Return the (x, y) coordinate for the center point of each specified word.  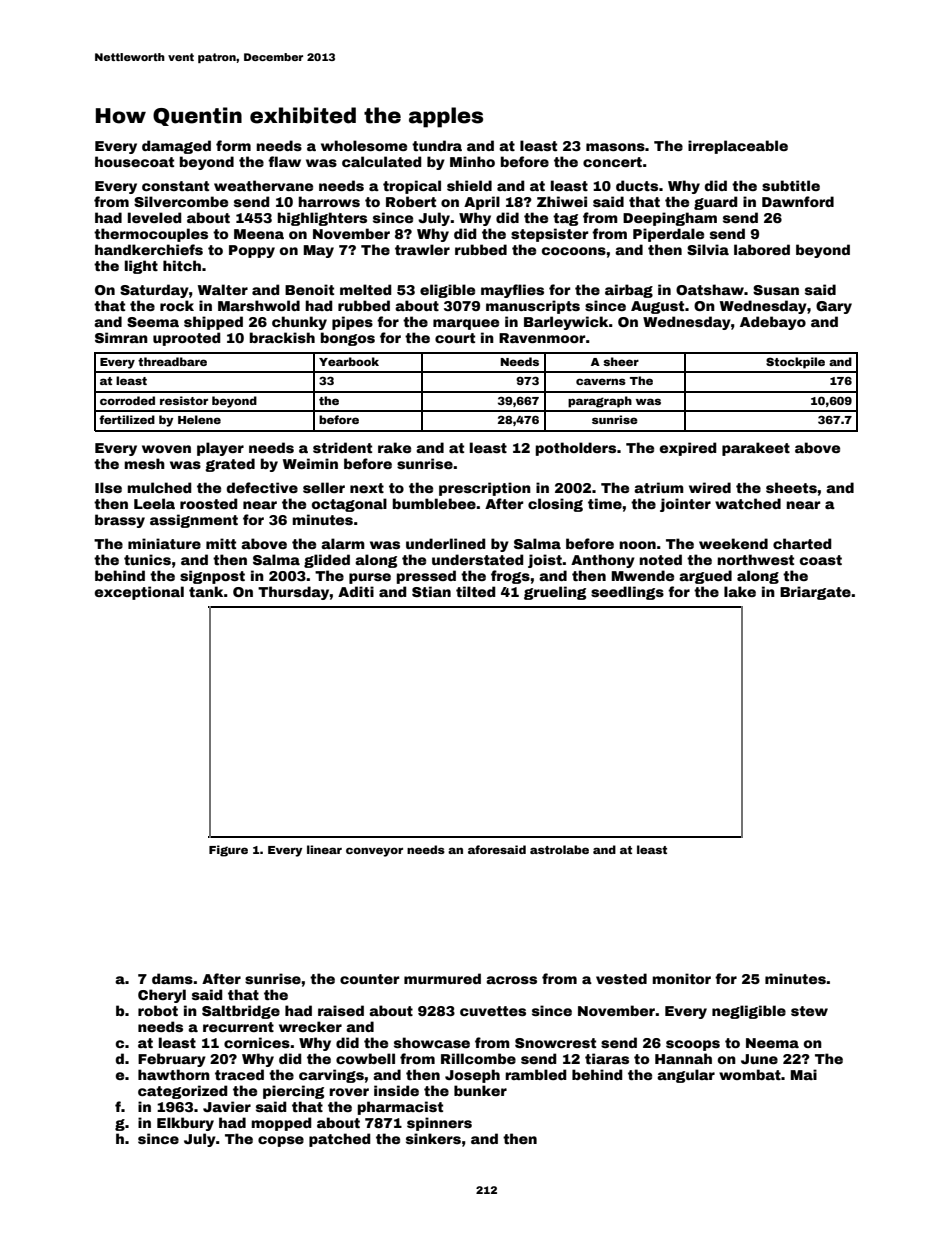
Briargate (815, 593)
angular (686, 1076)
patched (340, 1140)
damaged (176, 147)
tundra (437, 145)
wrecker (310, 1026)
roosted (209, 503)
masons (615, 147)
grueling (555, 593)
